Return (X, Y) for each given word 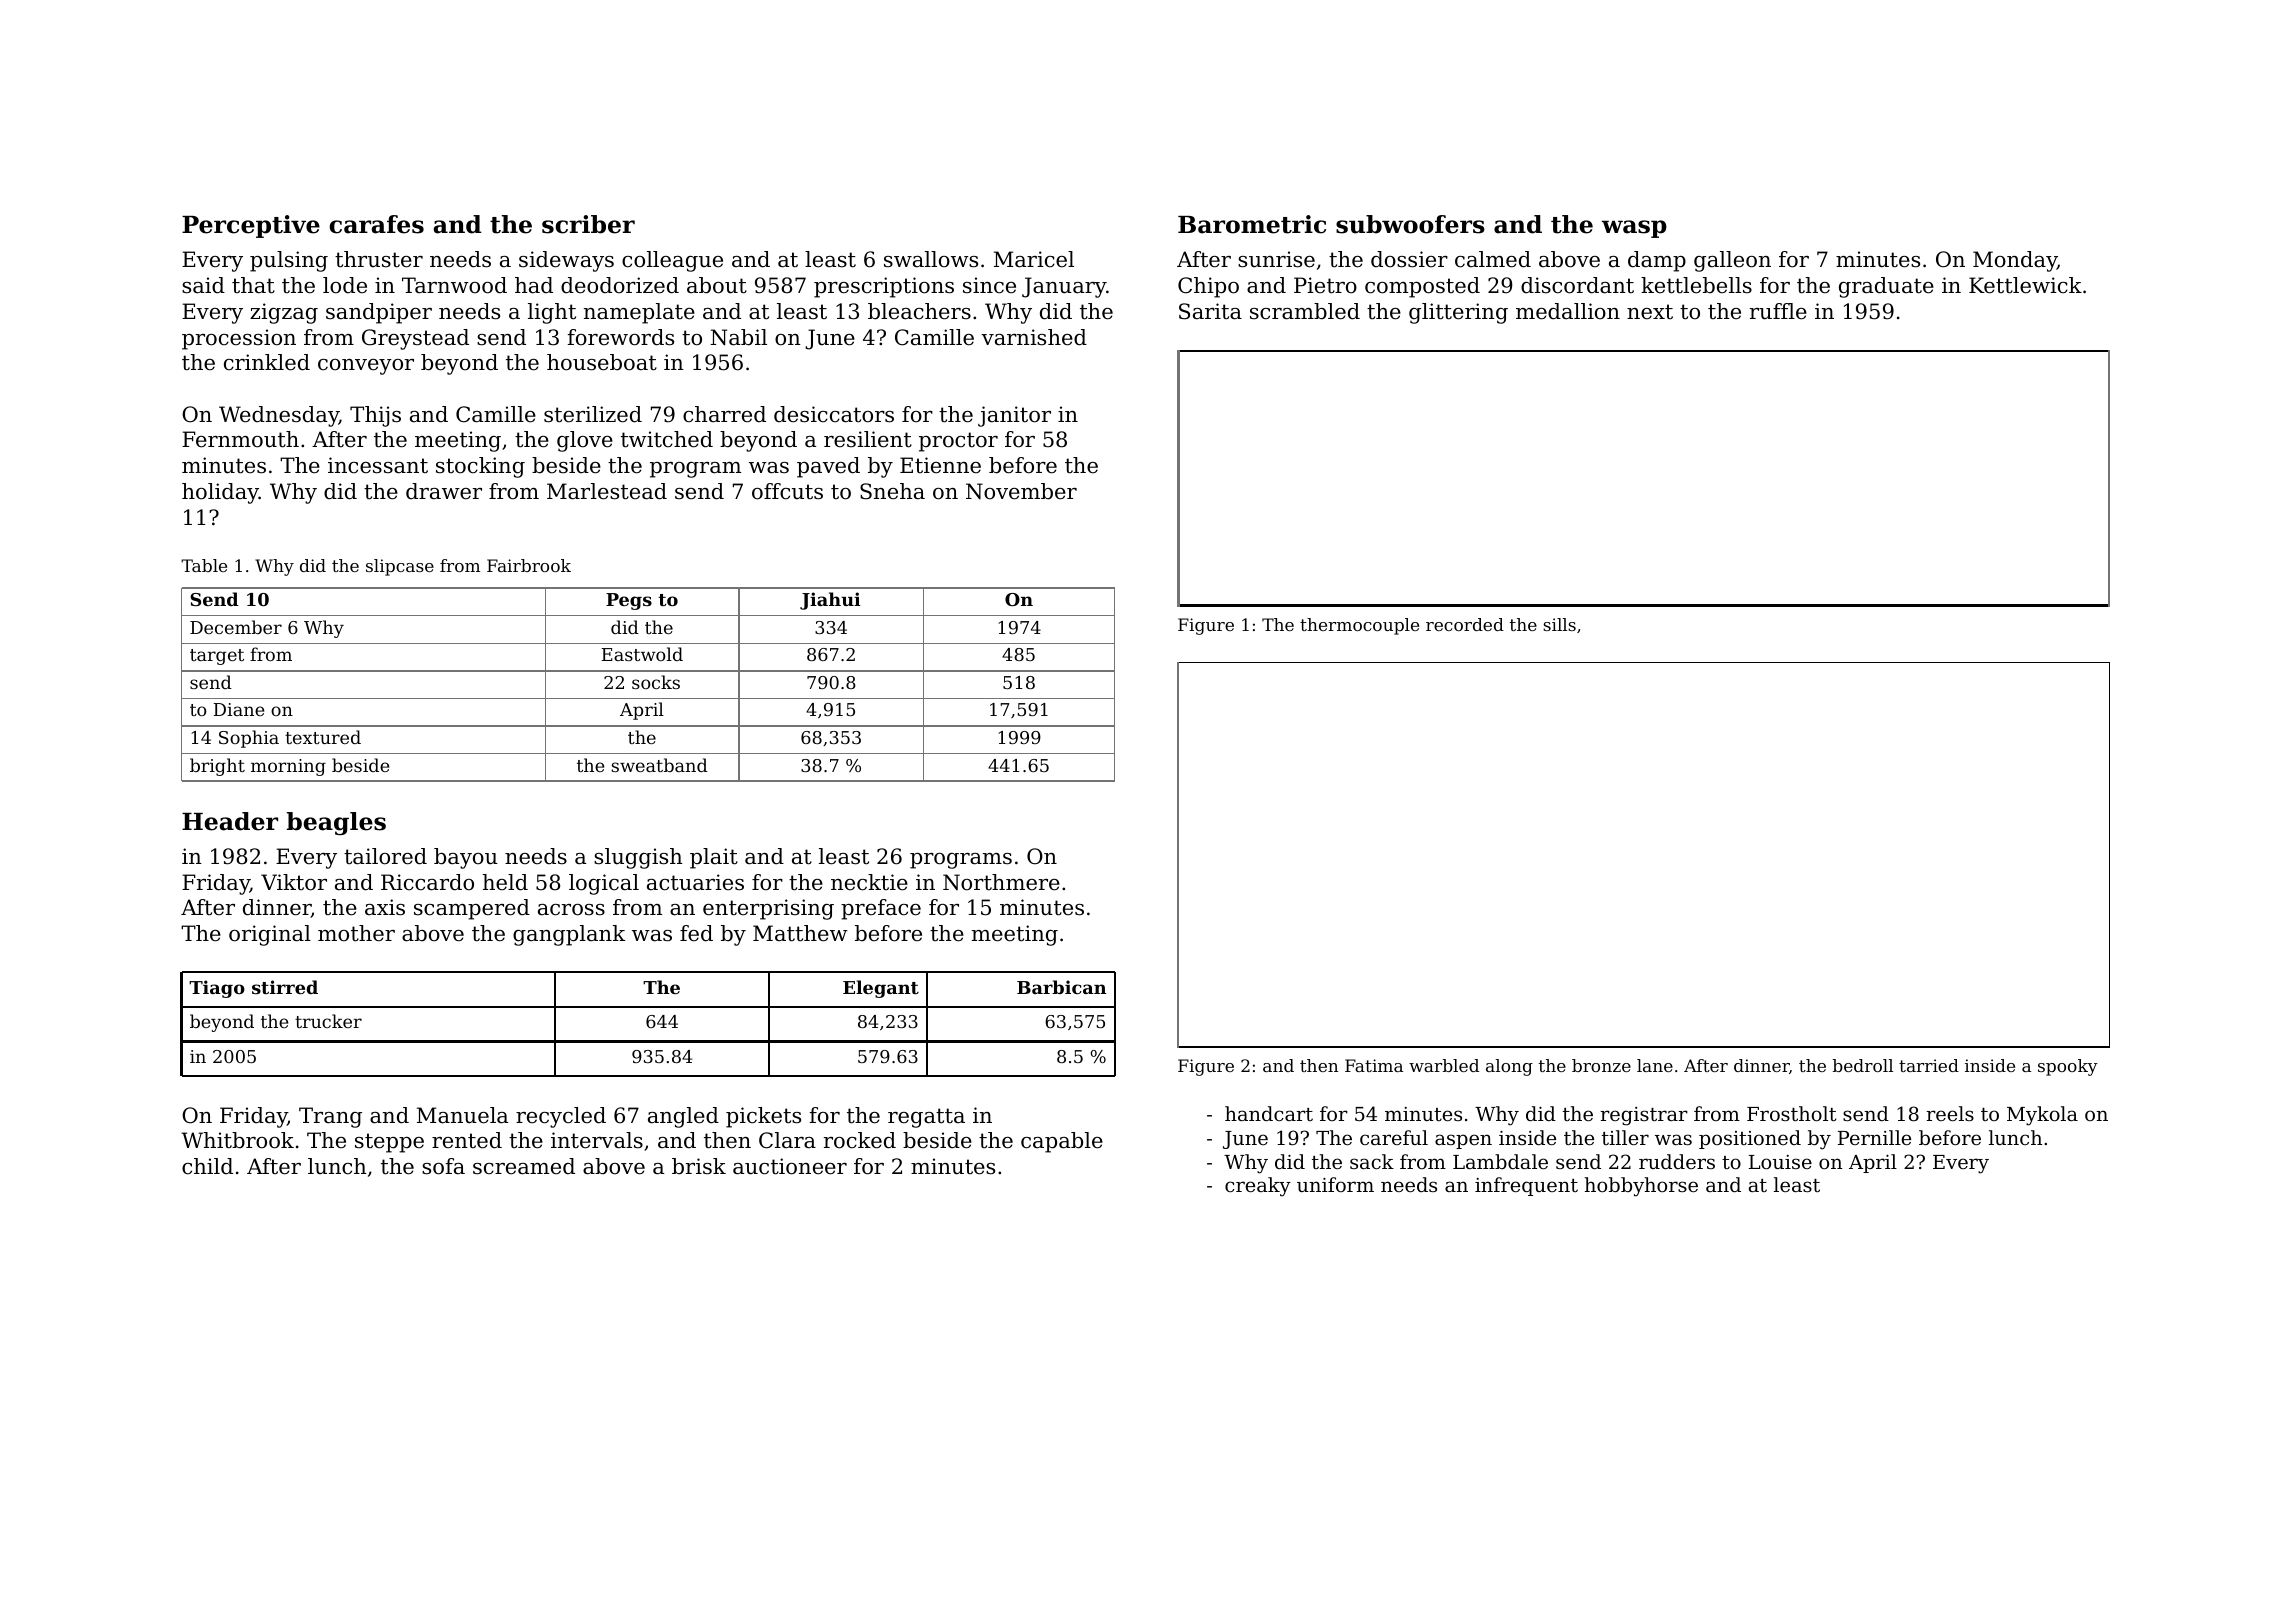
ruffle (1778, 311)
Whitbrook (237, 1140)
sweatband (659, 765)
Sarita (1210, 311)
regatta (926, 1118)
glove (585, 441)
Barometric (1252, 224)
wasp (1634, 229)
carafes (376, 224)
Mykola (2042, 1116)
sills (1559, 624)
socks (656, 682)
